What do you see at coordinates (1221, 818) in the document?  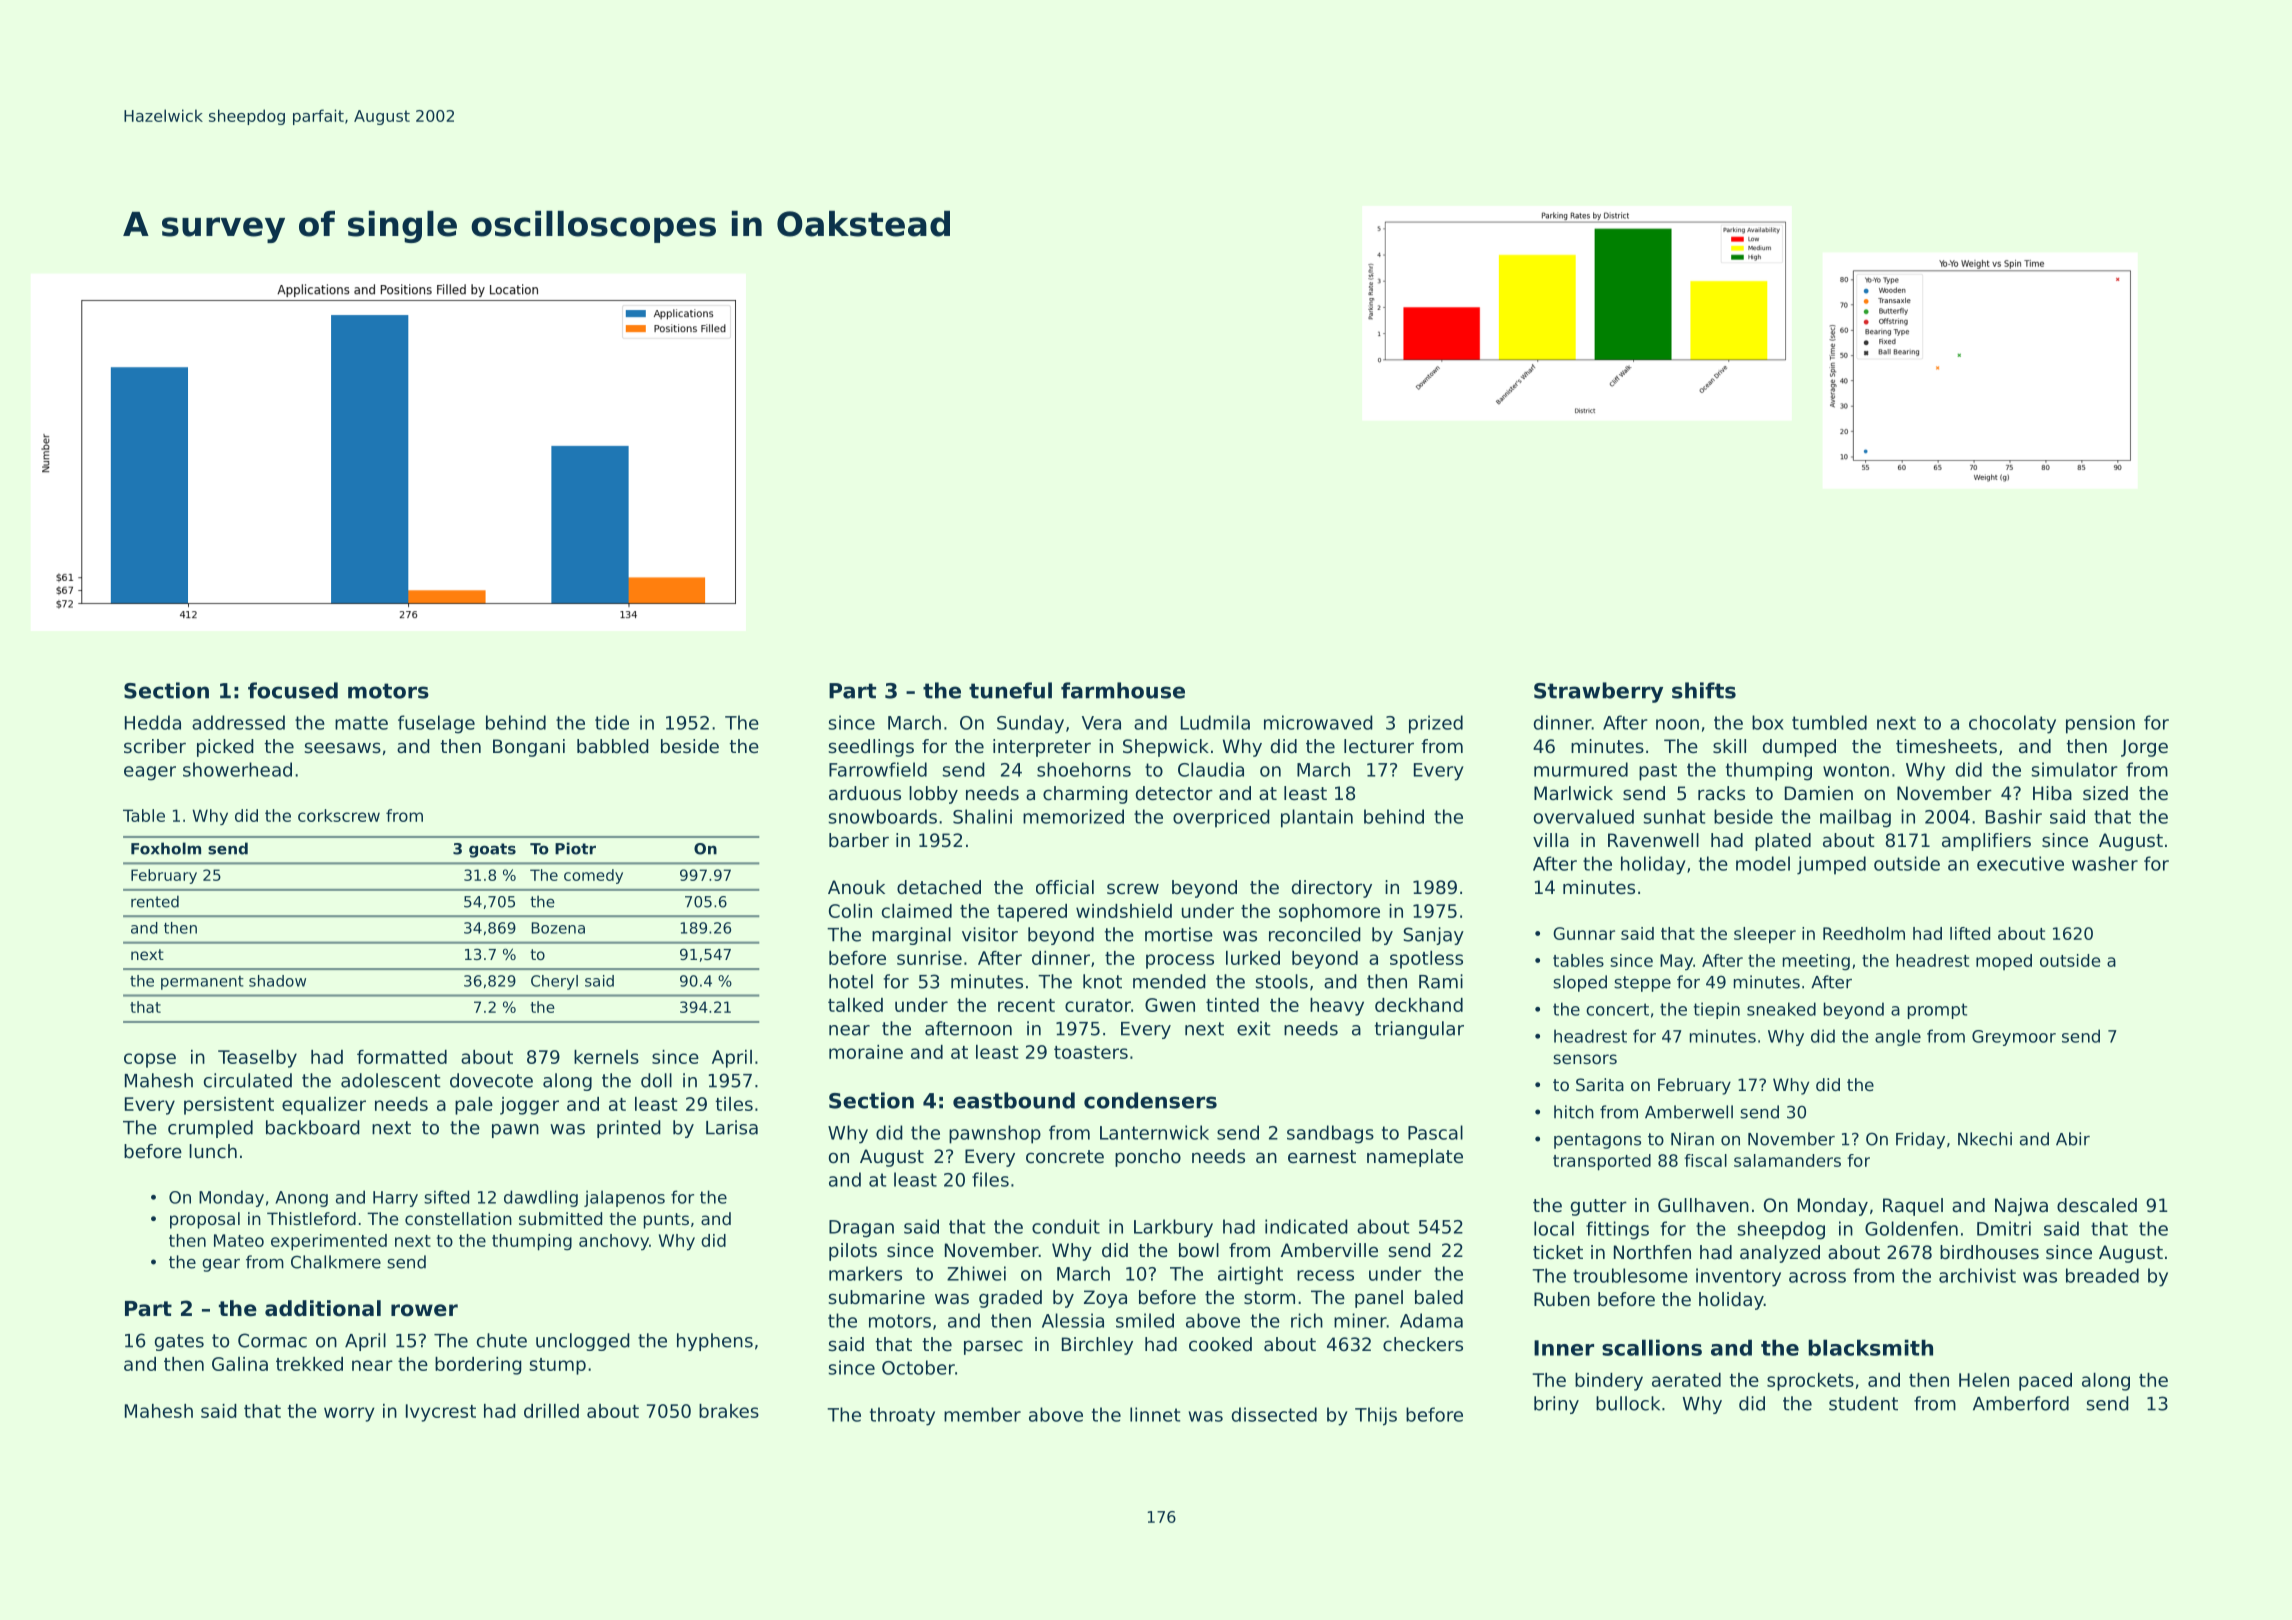 I see `overpriced` at bounding box center [1221, 818].
